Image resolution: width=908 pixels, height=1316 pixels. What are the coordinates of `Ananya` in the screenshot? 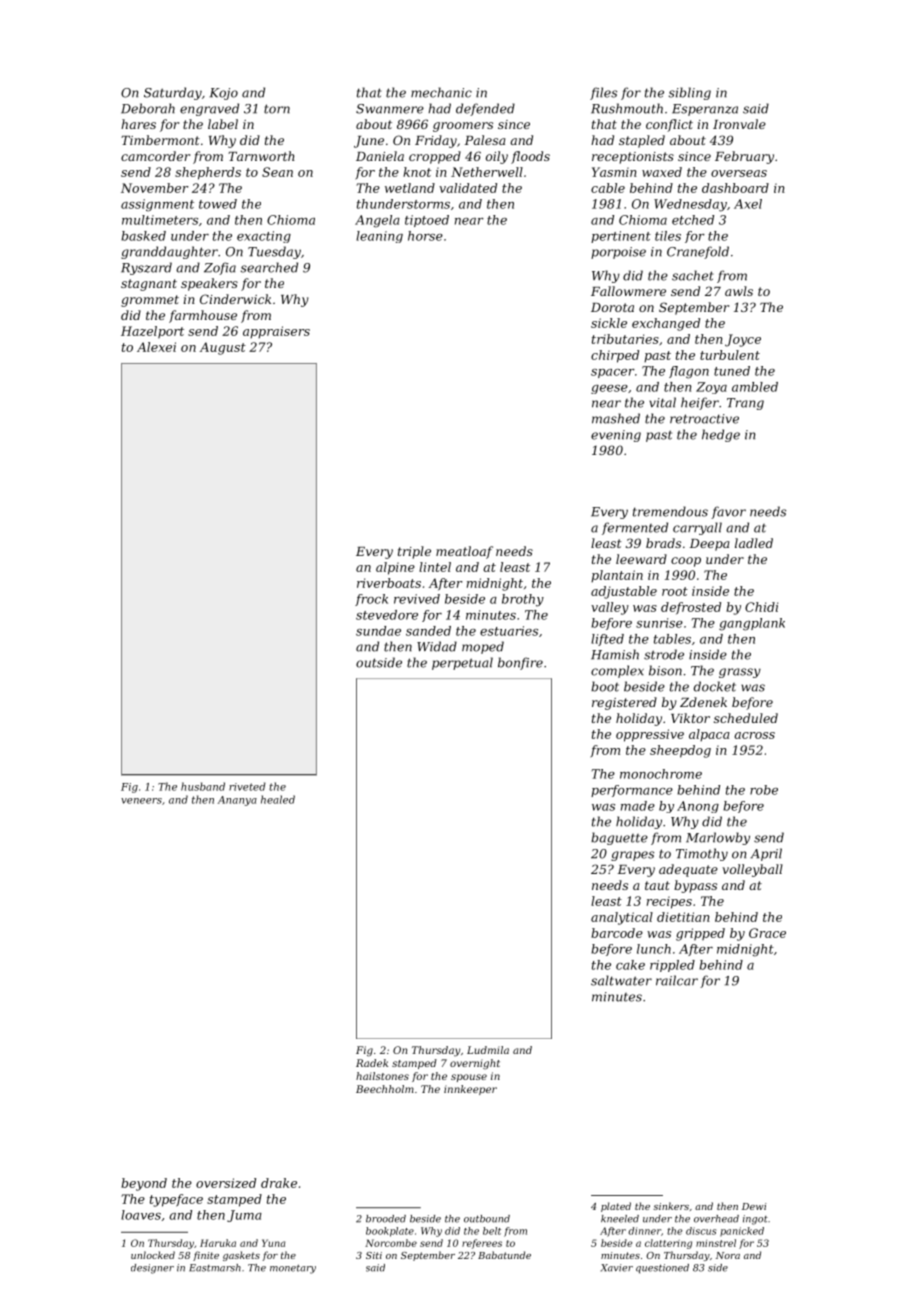 It's located at (237, 801).
